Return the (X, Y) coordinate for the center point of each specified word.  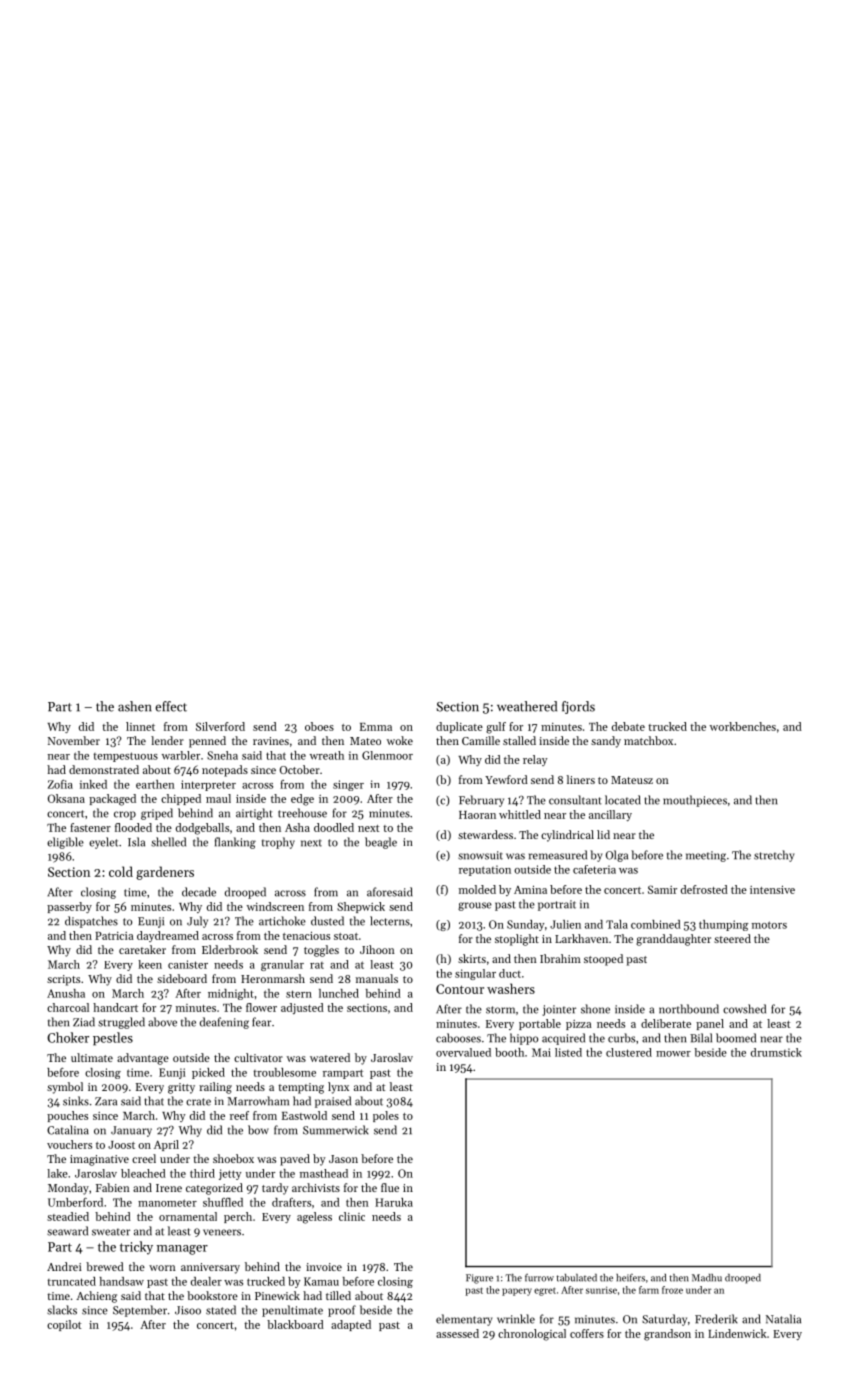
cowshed (744, 1009)
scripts (63, 980)
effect (171, 706)
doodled (334, 827)
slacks (62, 1310)
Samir (662, 889)
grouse (475, 906)
